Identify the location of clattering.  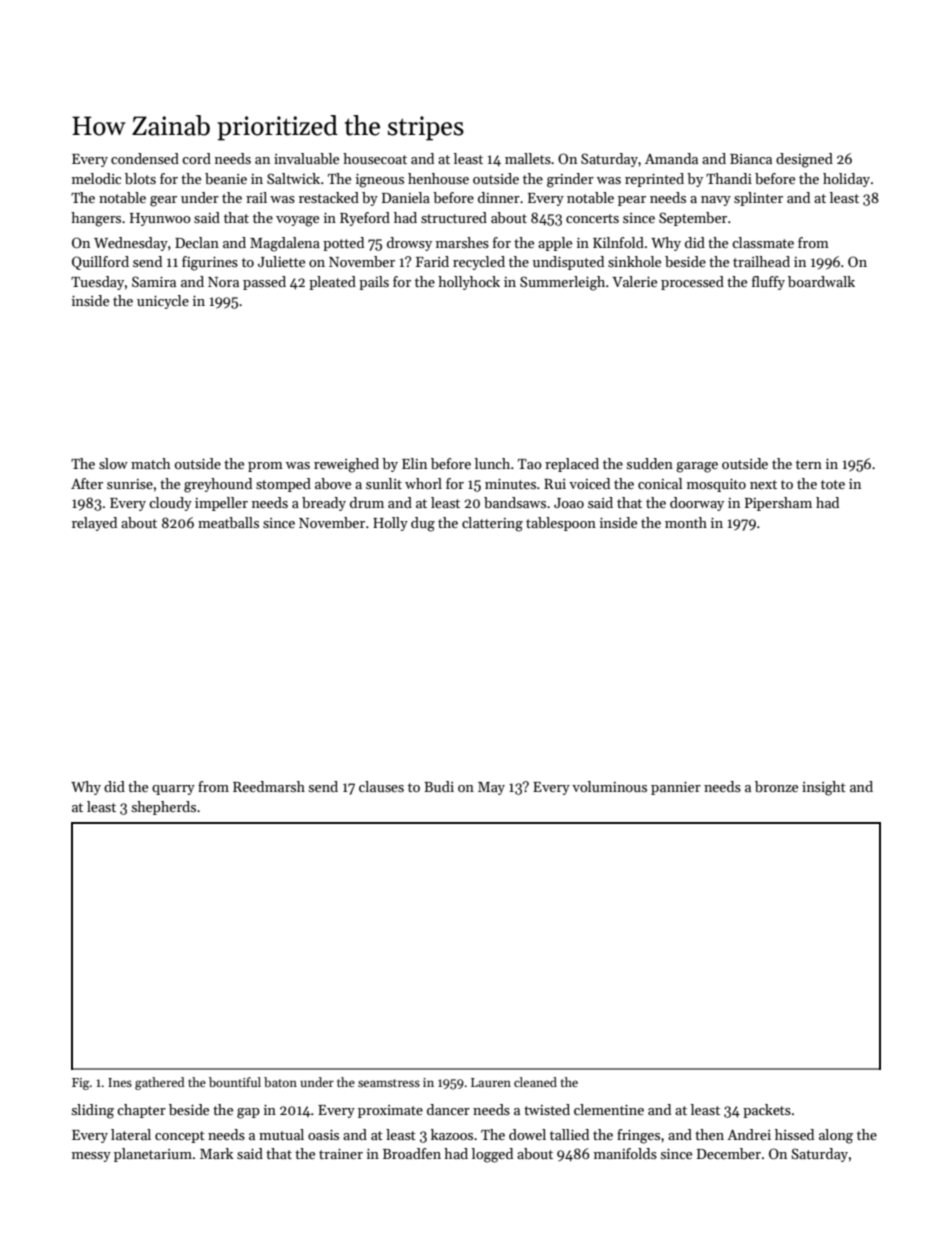
(492, 524).
